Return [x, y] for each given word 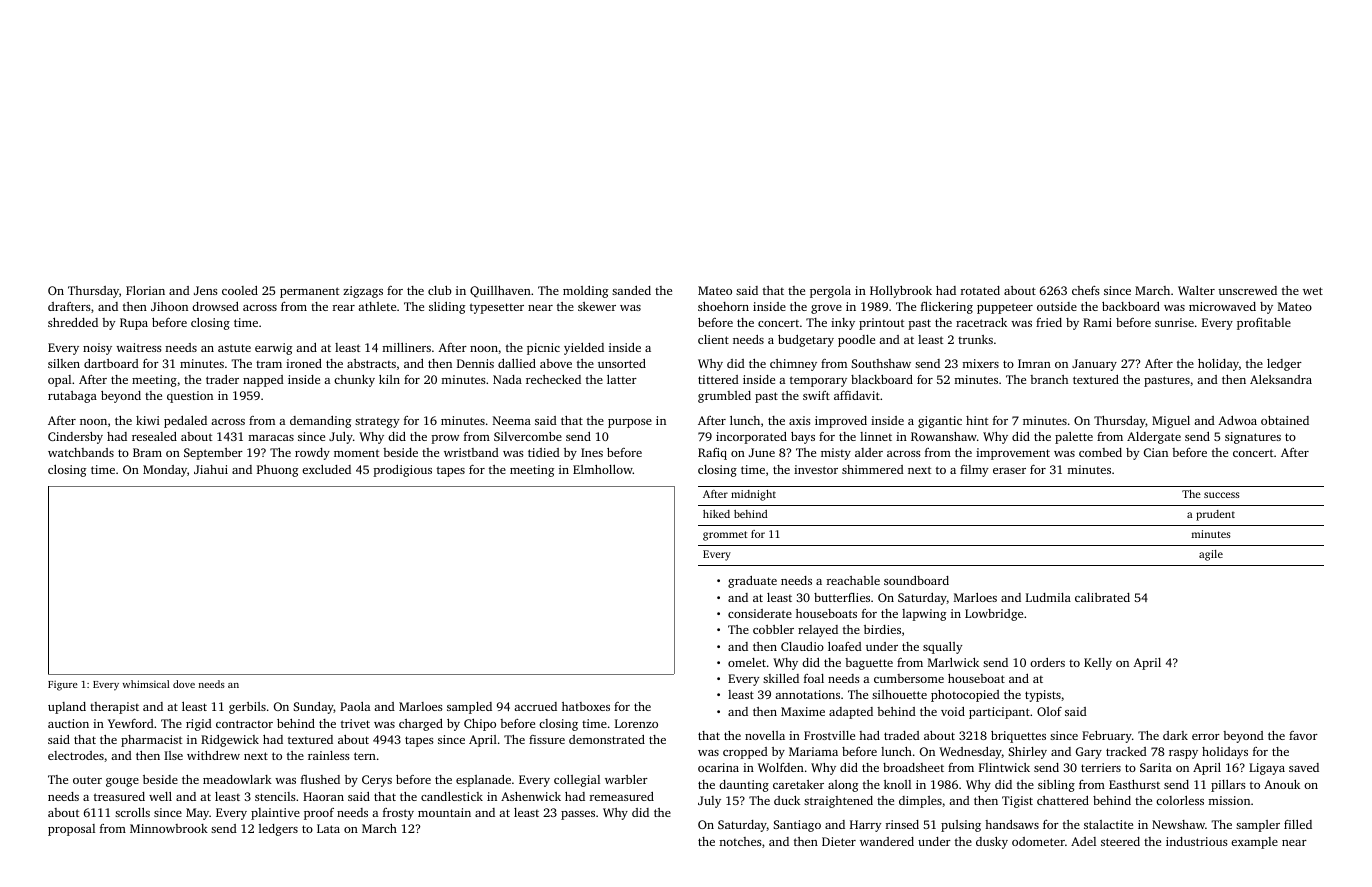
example [1254, 843]
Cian [1156, 452]
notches [740, 841]
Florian [145, 290]
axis [800, 420]
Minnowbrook [169, 828]
